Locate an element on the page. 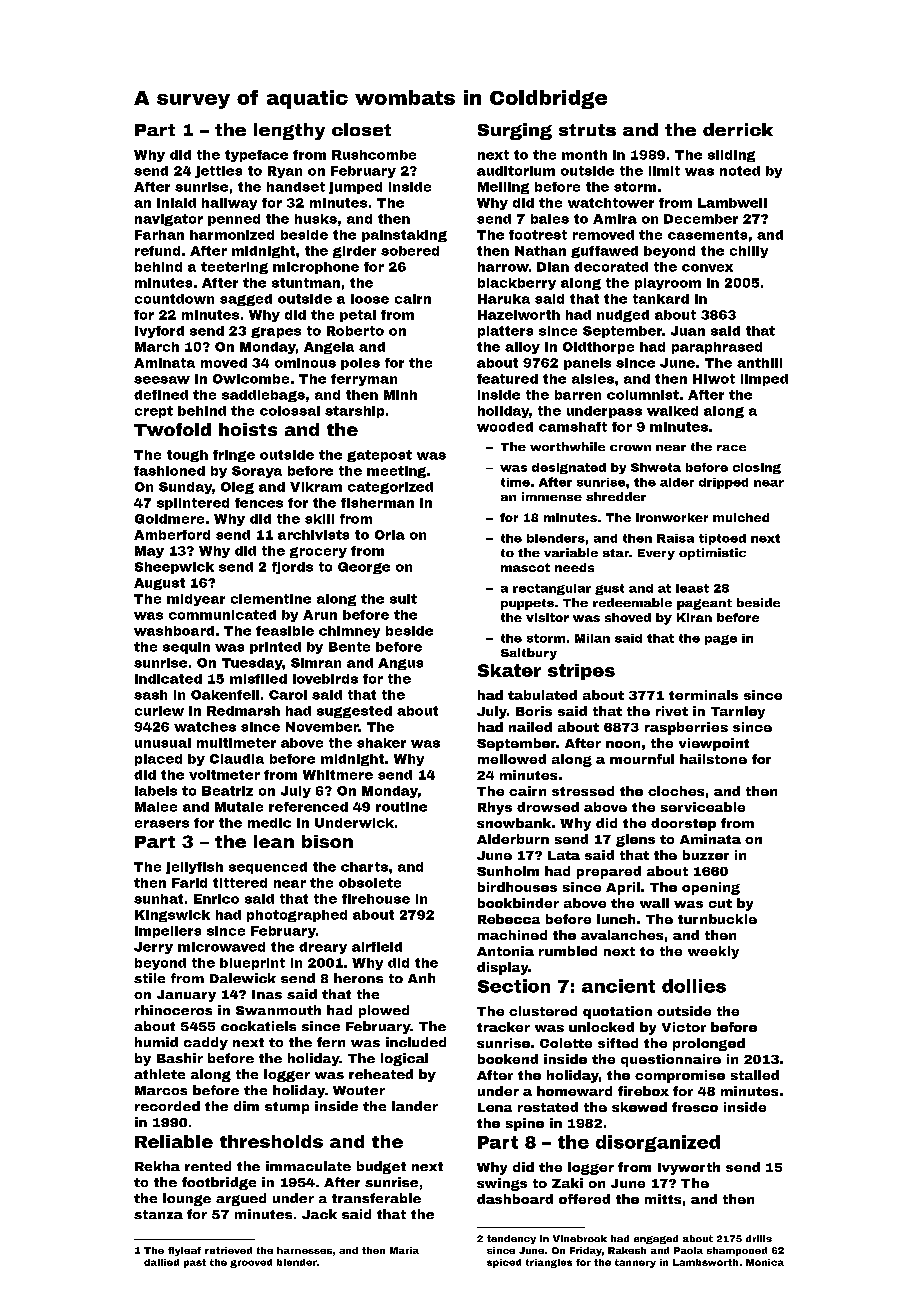 The width and height of the image is (924, 1314). stump is located at coordinates (287, 1108).
